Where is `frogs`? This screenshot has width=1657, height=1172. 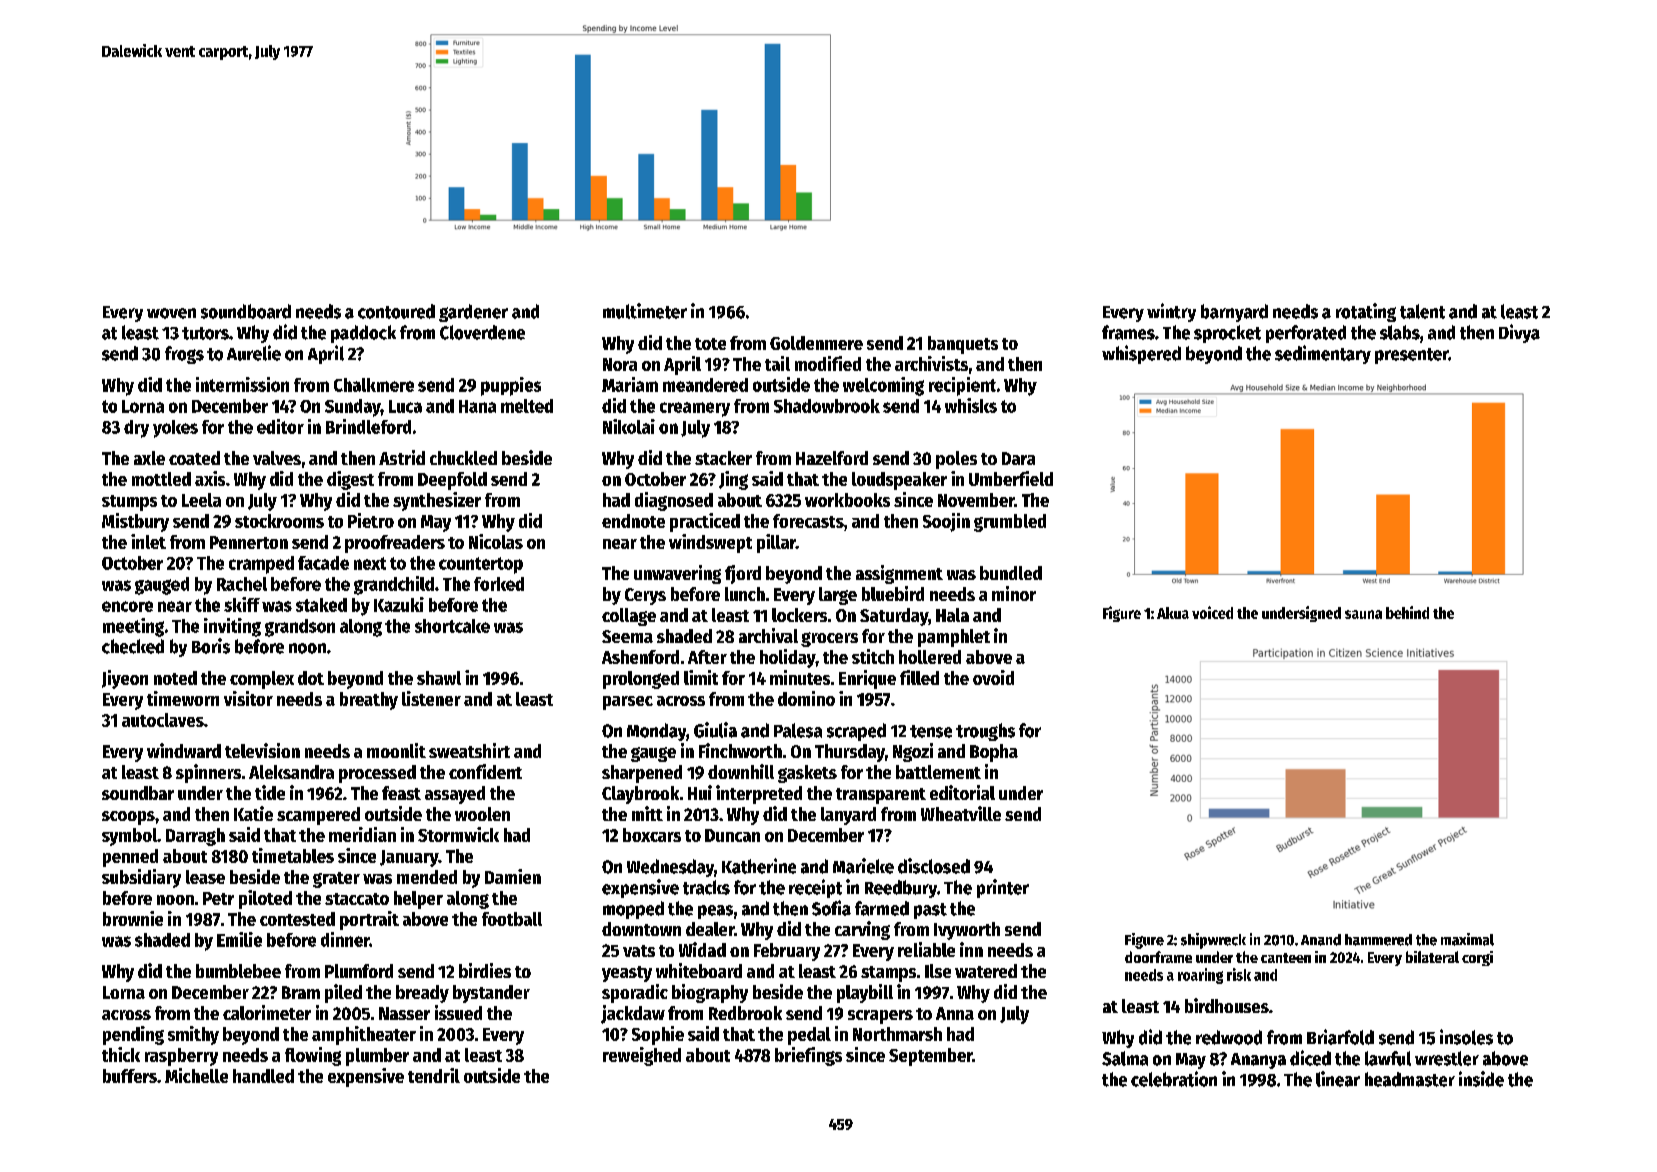 frogs is located at coordinates (184, 355).
